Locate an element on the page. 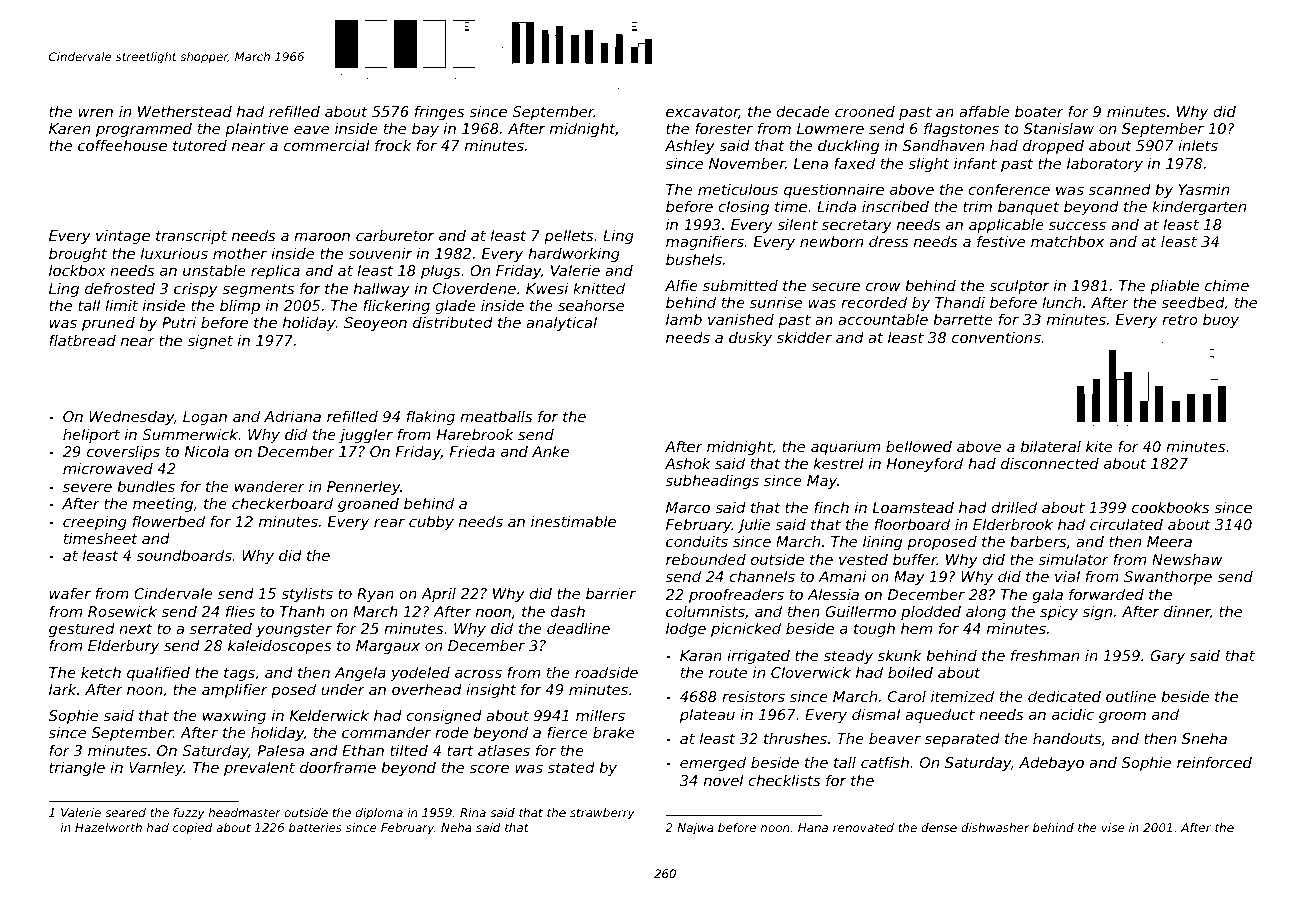 The width and height of the image is (1308, 924). cookbooks is located at coordinates (1171, 507).
